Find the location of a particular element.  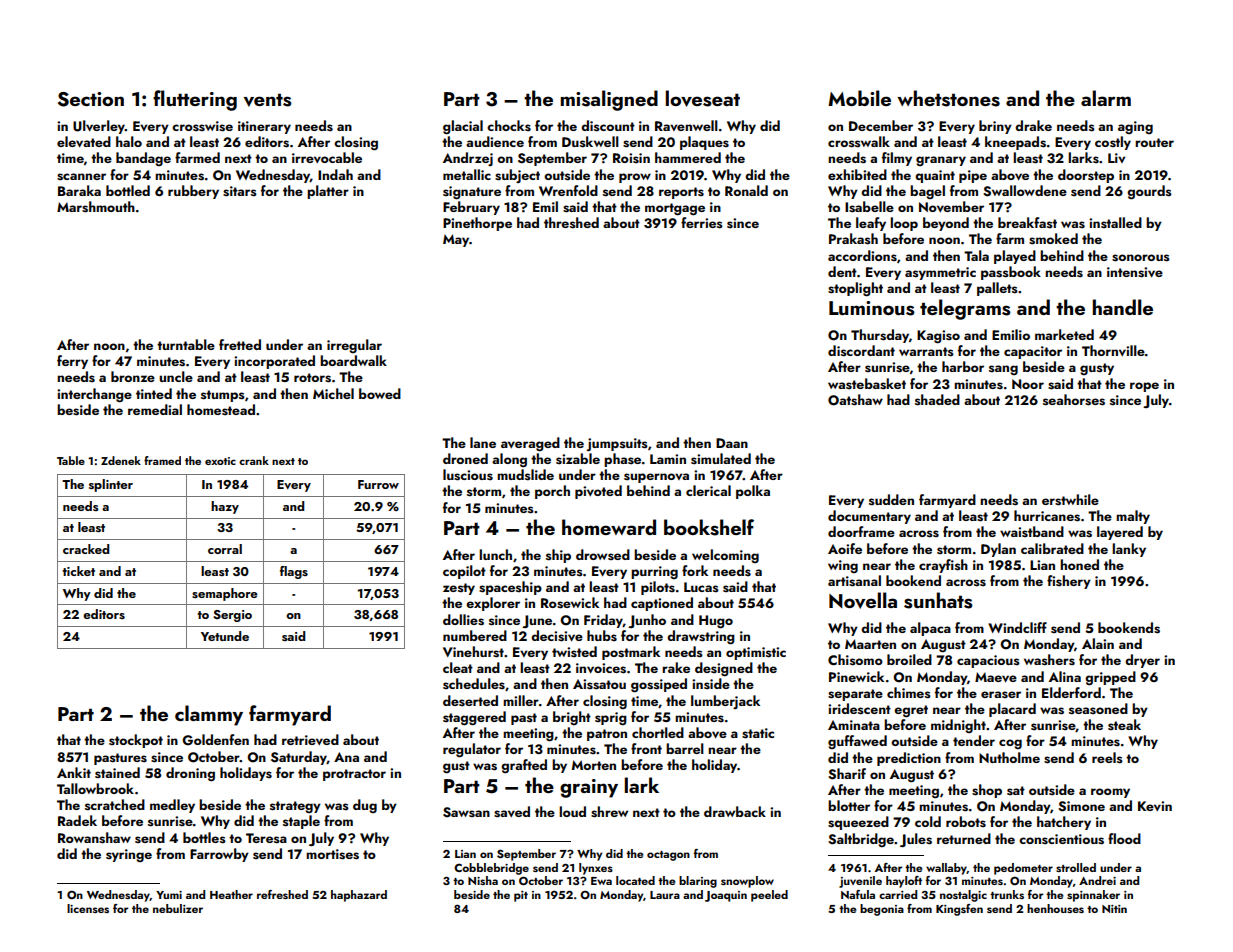

guffawed is located at coordinates (857, 742).
